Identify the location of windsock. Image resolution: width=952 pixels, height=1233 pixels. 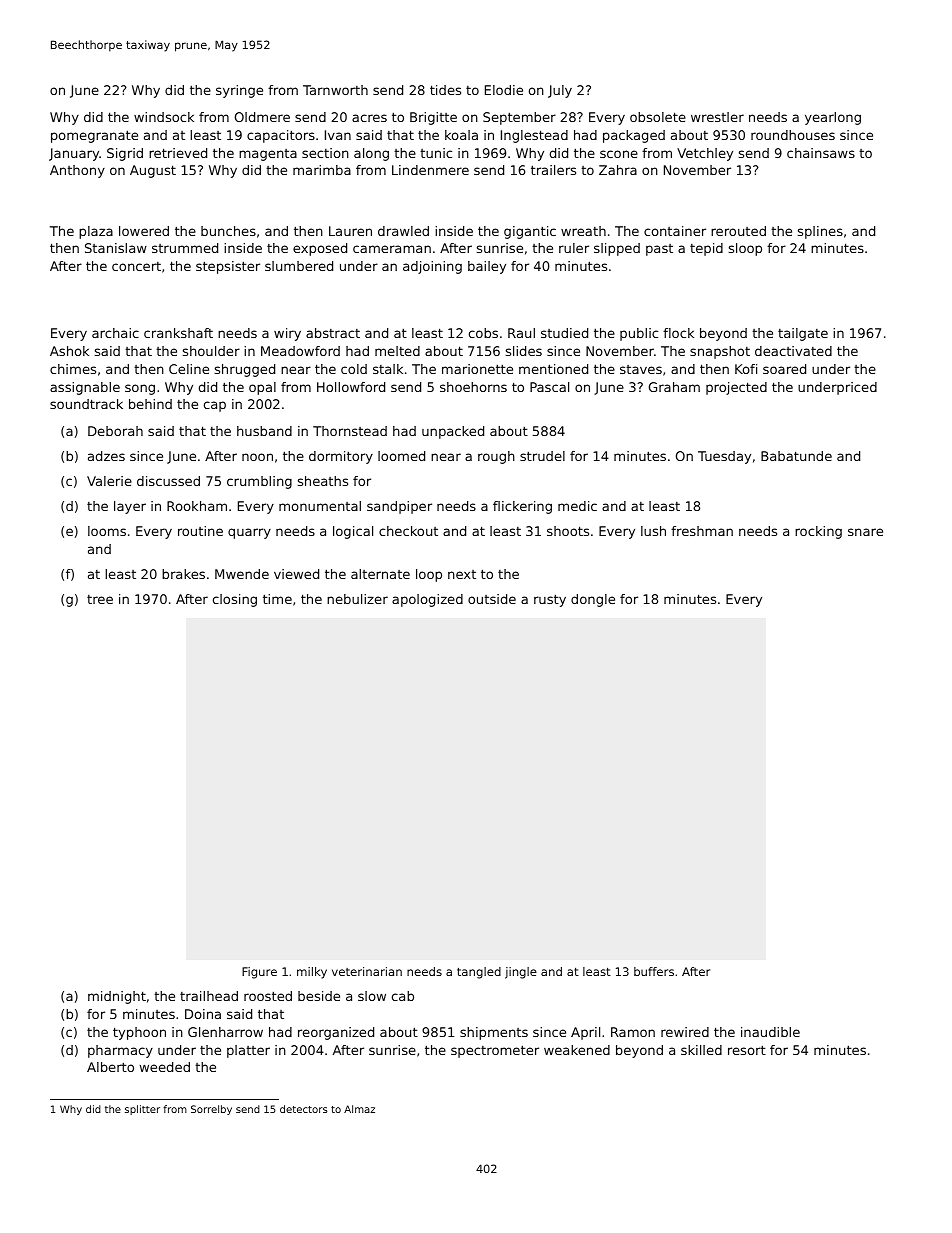
(164, 117).
